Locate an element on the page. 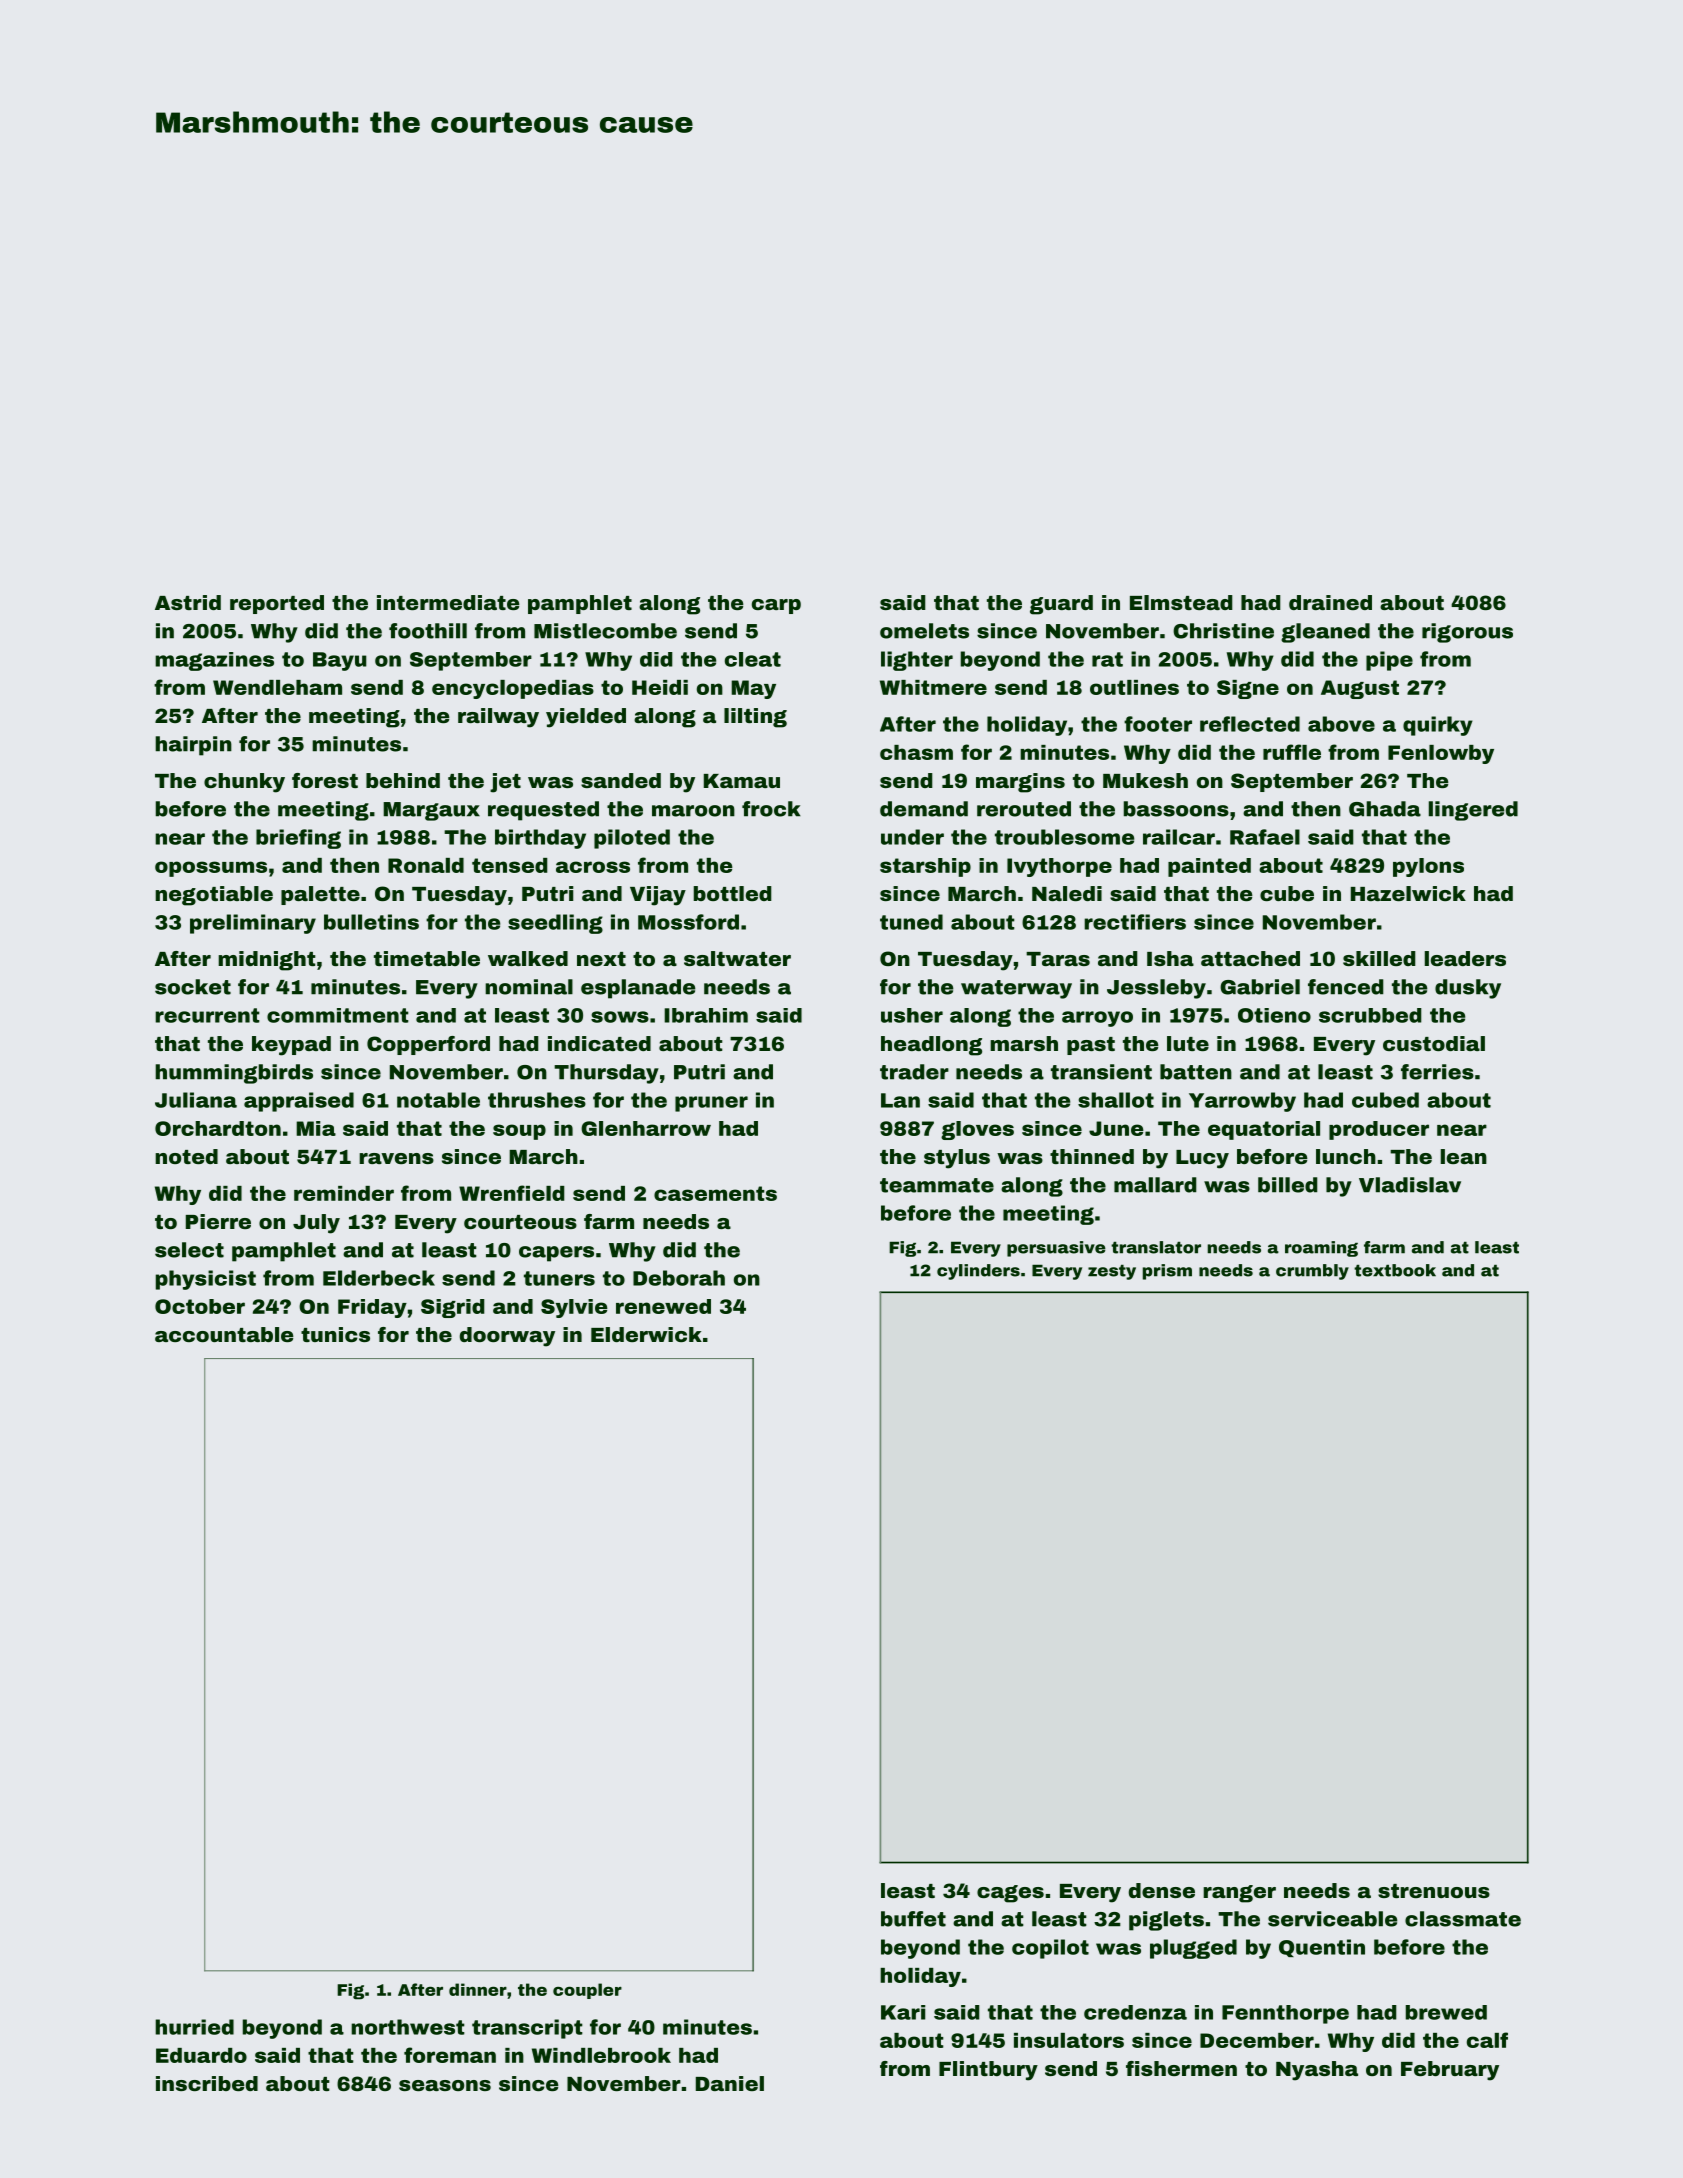 The image size is (1683, 2178). hurried is located at coordinates (194, 2027).
